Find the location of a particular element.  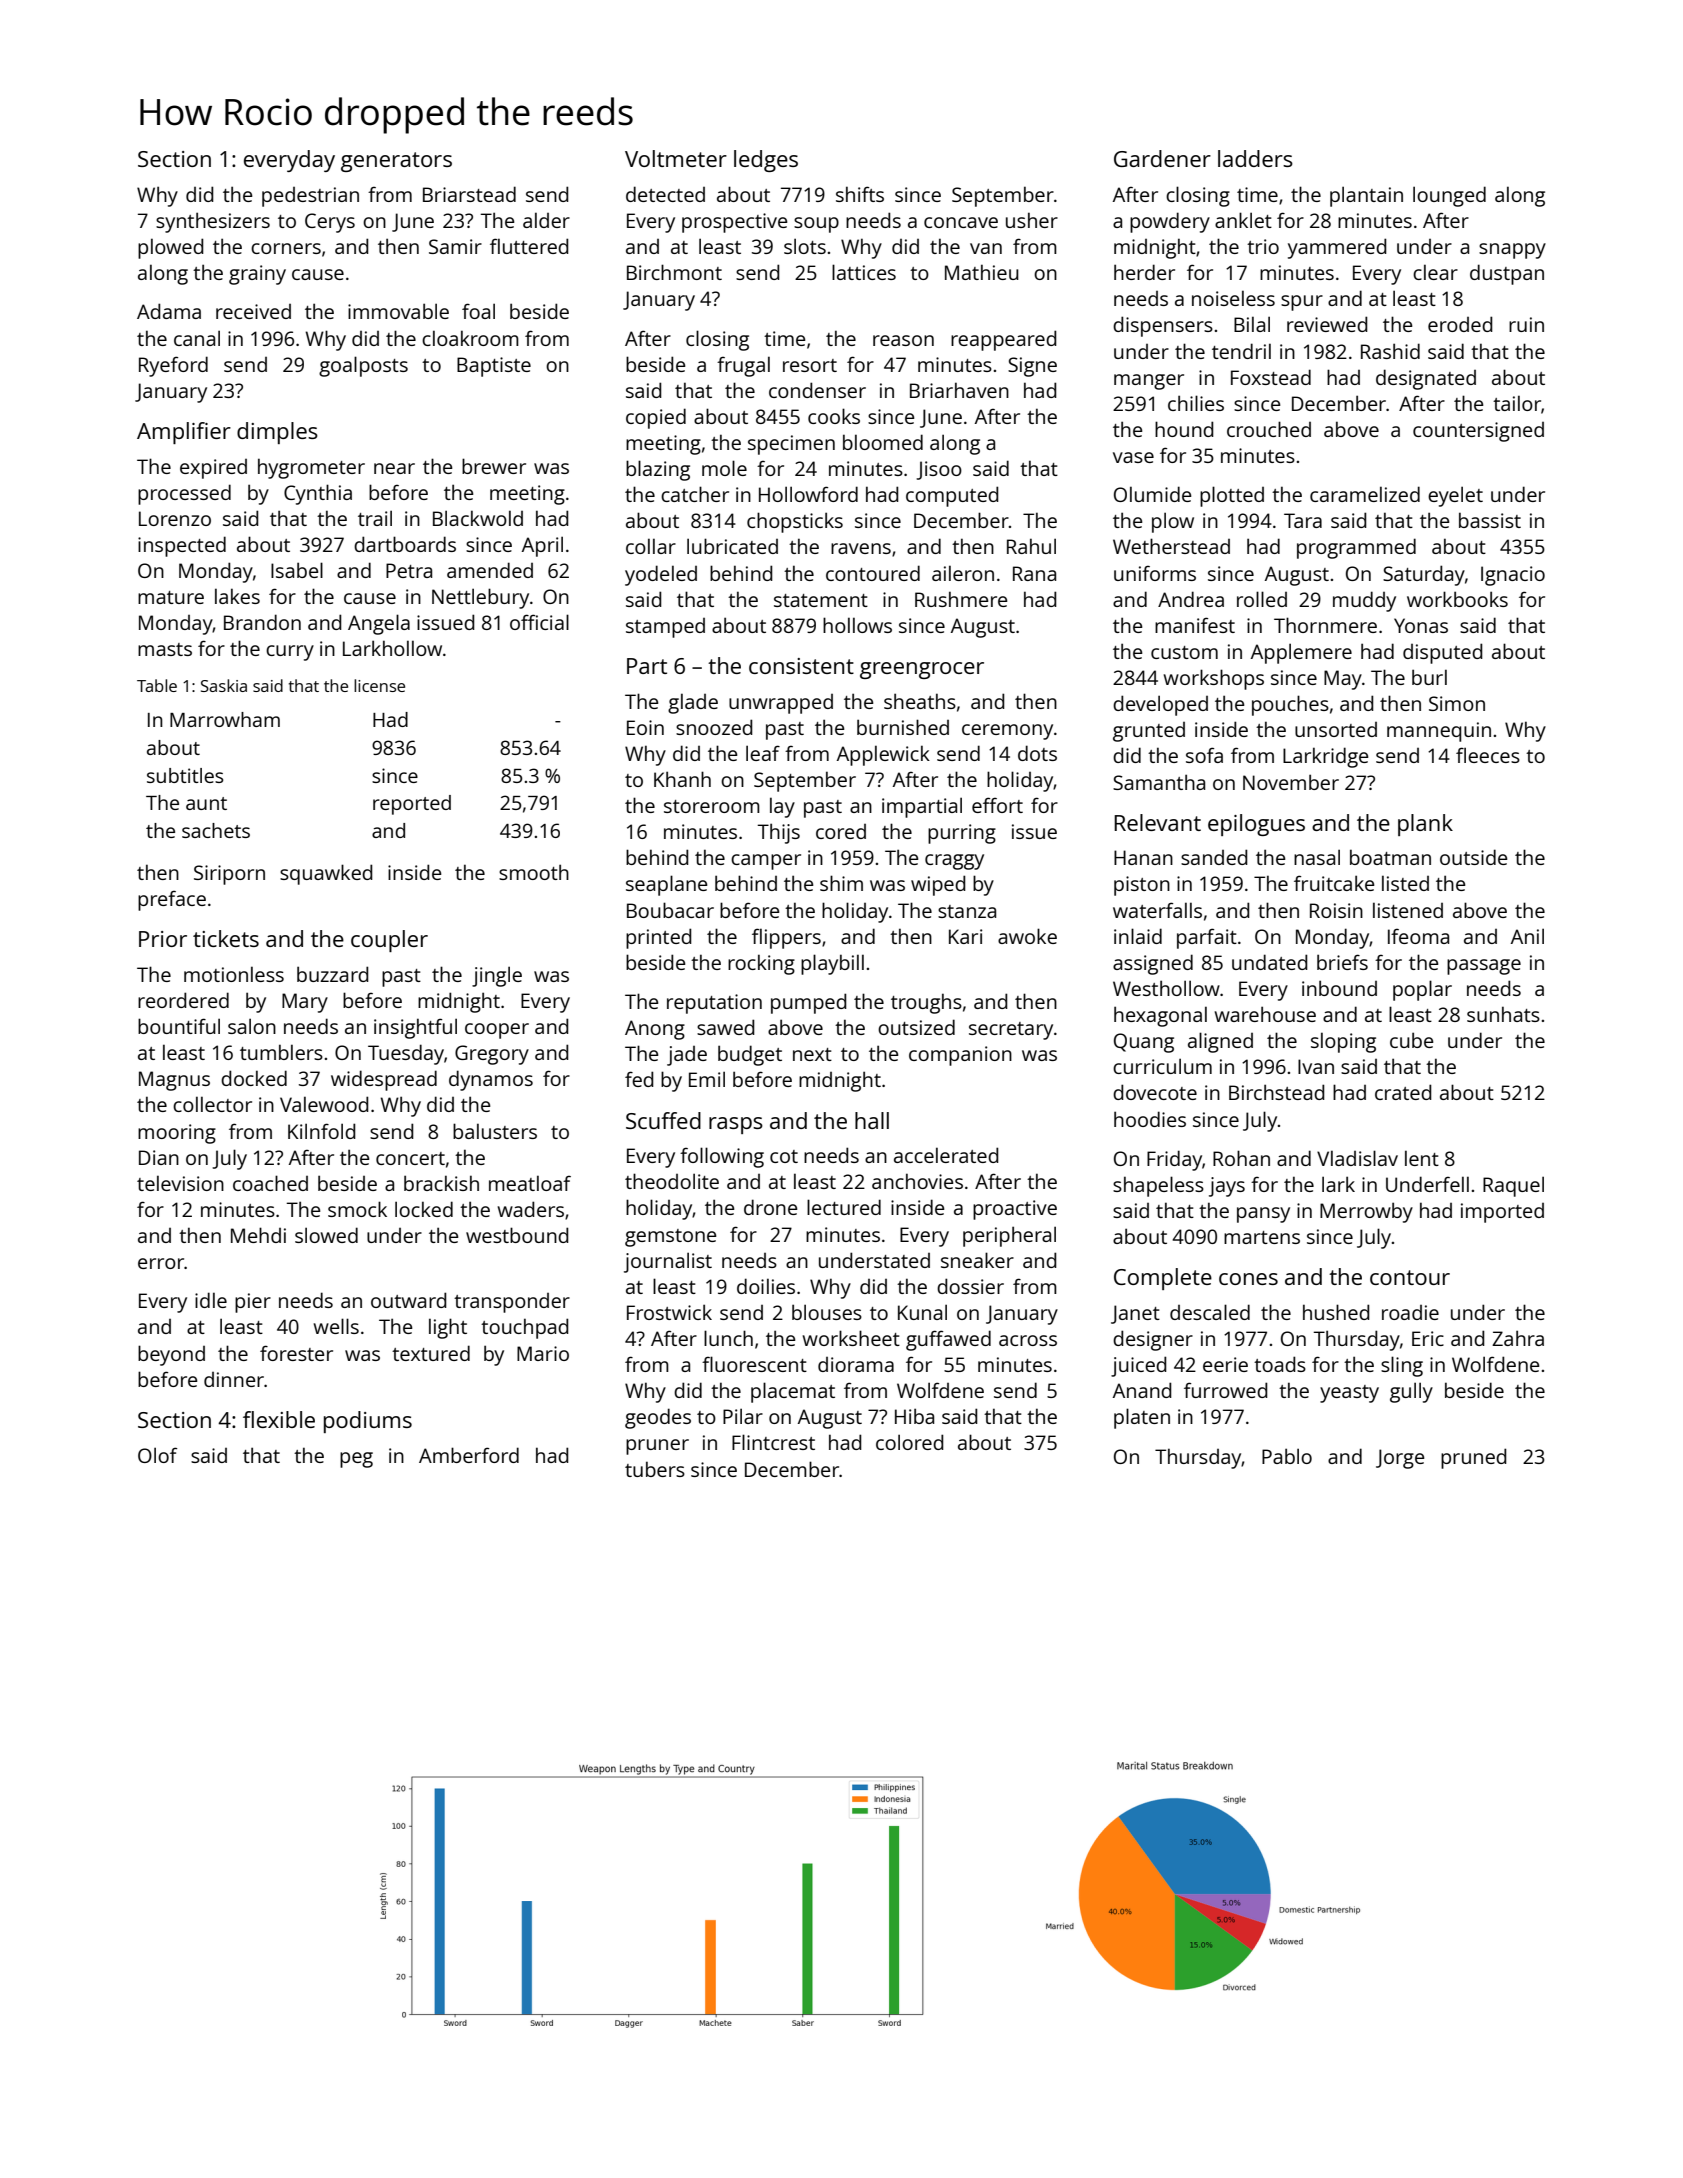

Tara is located at coordinates (1303, 520).
